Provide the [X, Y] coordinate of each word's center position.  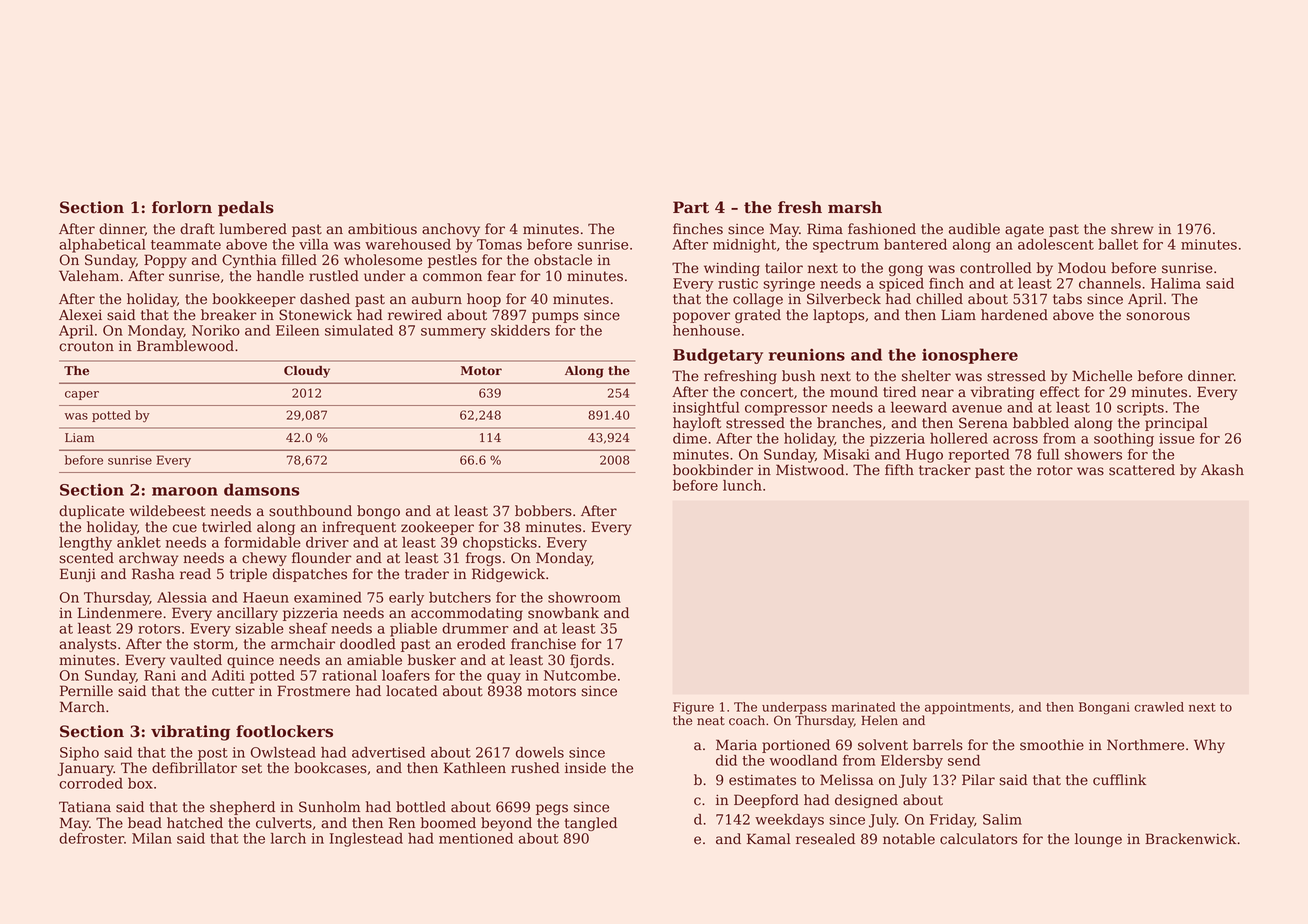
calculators [978, 839]
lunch [742, 485]
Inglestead [366, 840]
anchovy [451, 230]
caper [82, 395]
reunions [807, 354]
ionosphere [970, 356]
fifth [899, 470]
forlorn [182, 207]
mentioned [476, 838]
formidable [262, 542]
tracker [945, 470]
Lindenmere [120, 613]
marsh [855, 207]
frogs [483, 559]
